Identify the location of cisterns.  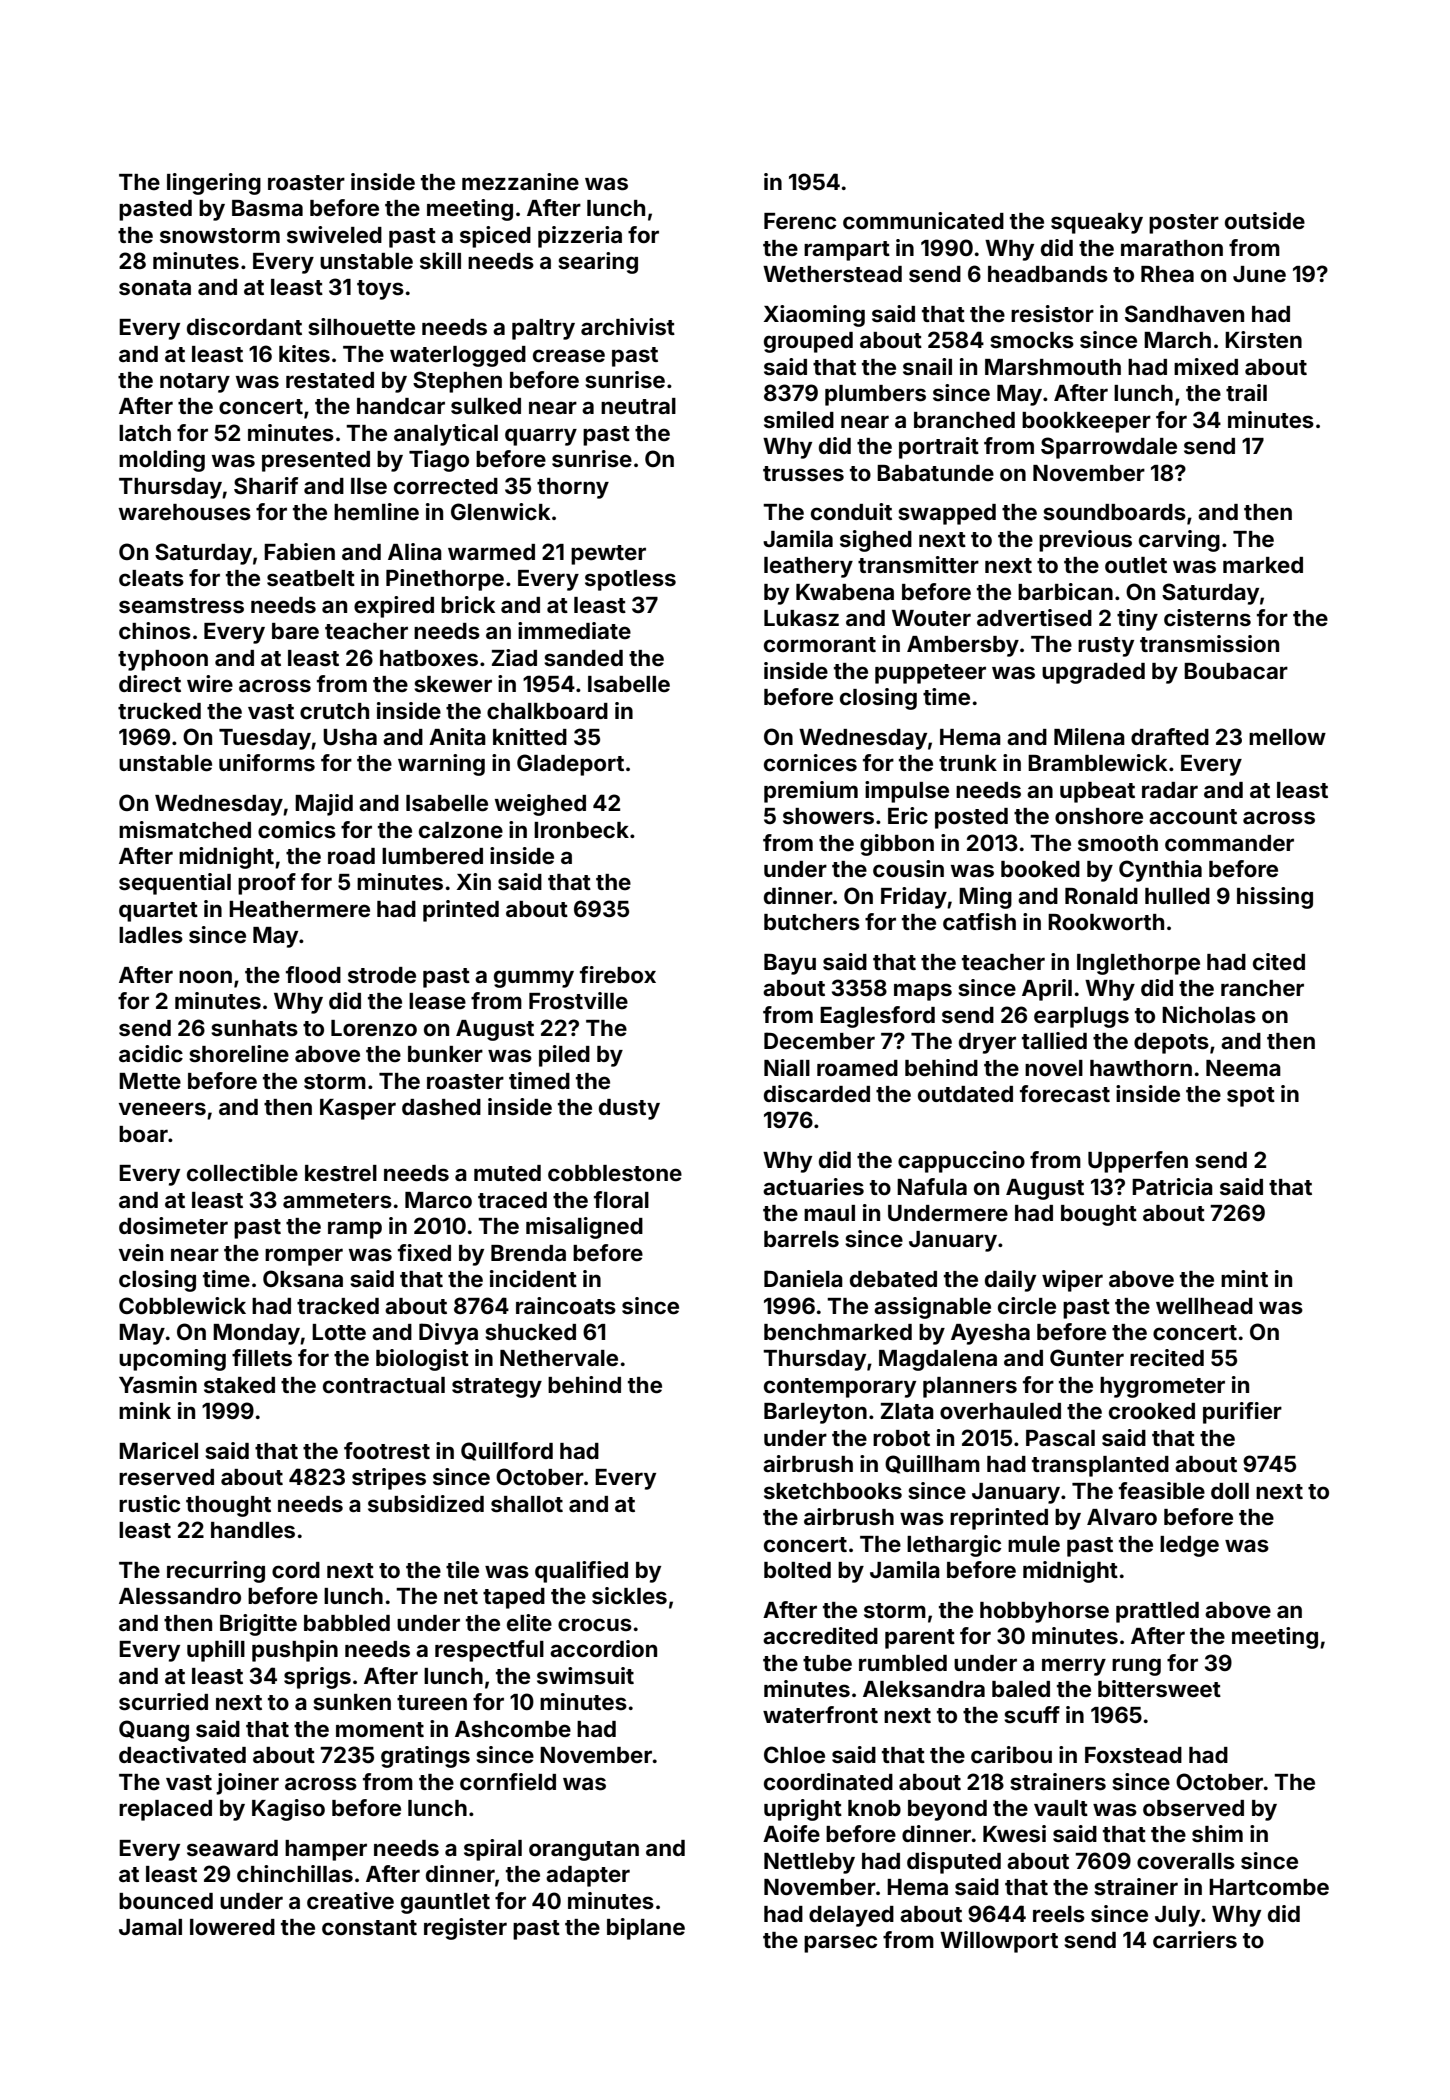
(1207, 618).
